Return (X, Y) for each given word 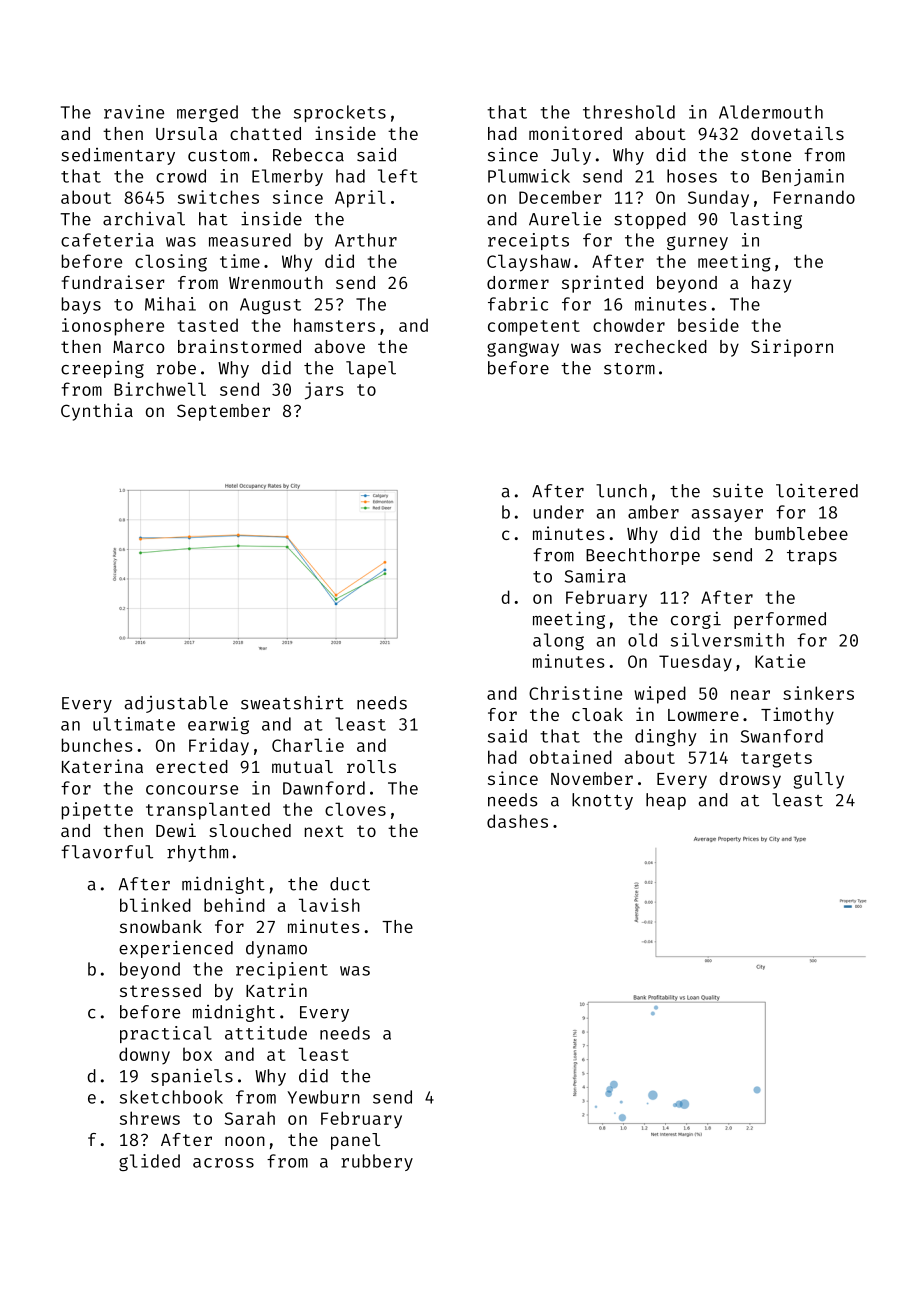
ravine (134, 112)
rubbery (377, 1162)
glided (149, 1162)
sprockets (340, 113)
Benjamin (803, 177)
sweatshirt (292, 702)
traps (812, 557)
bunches (97, 745)
